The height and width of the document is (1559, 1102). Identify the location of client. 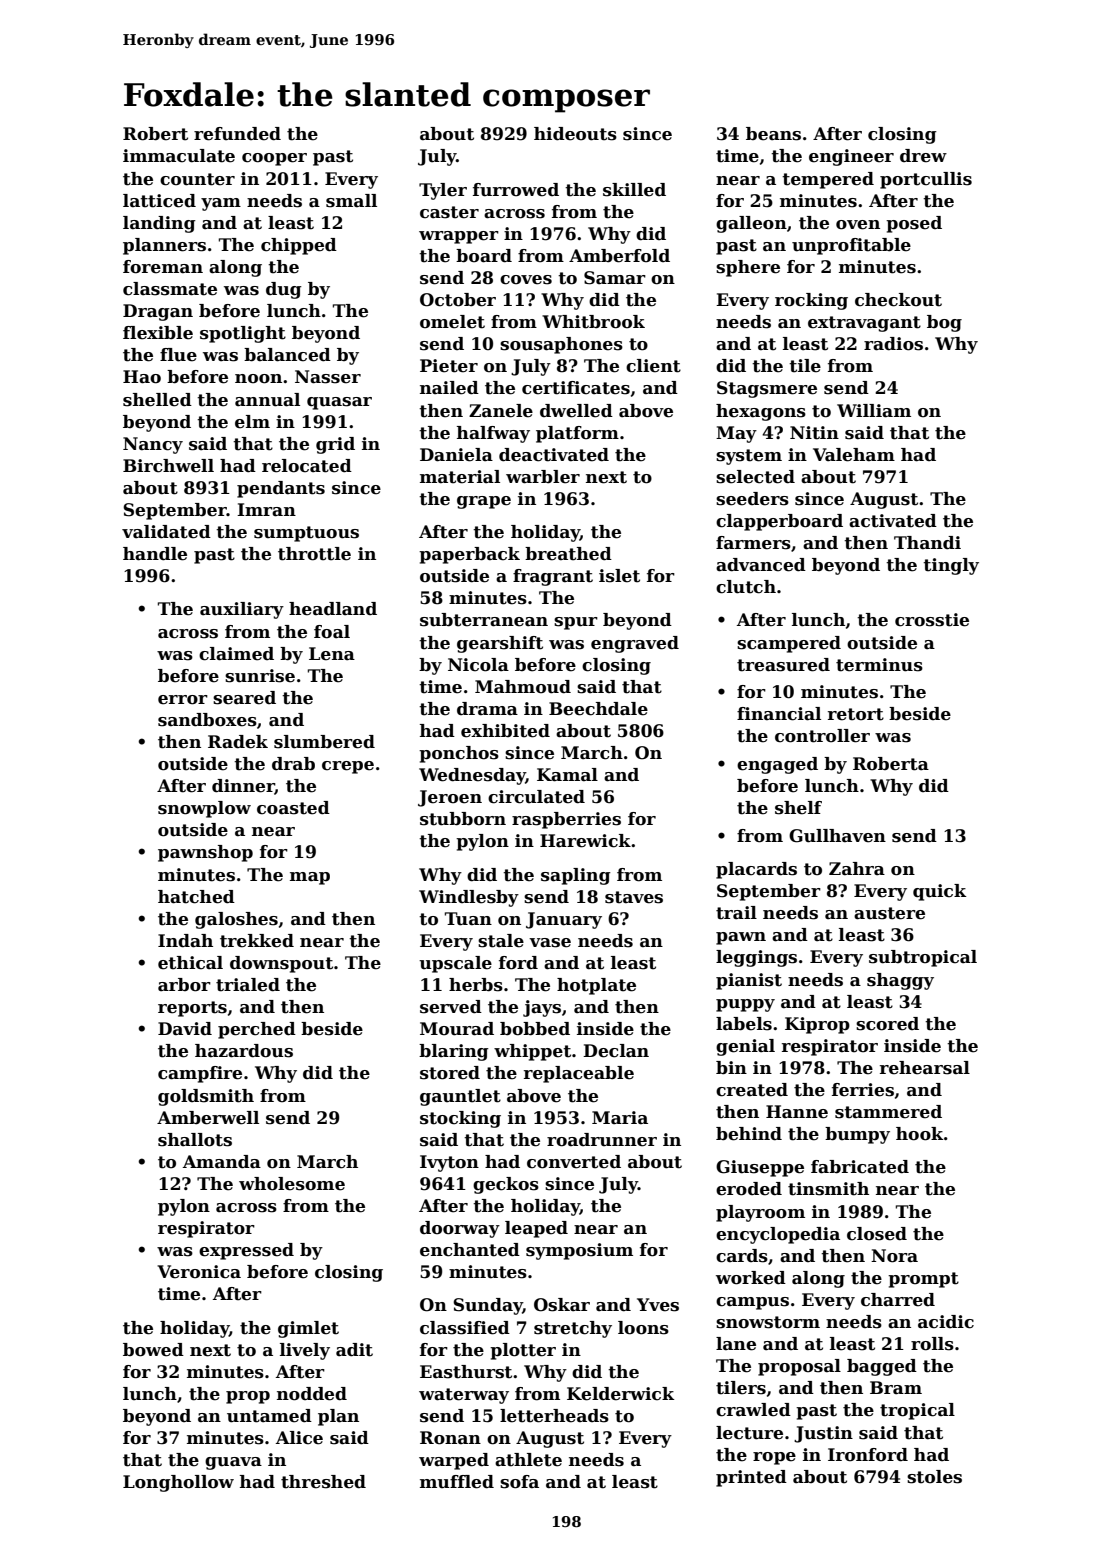
(653, 366).
